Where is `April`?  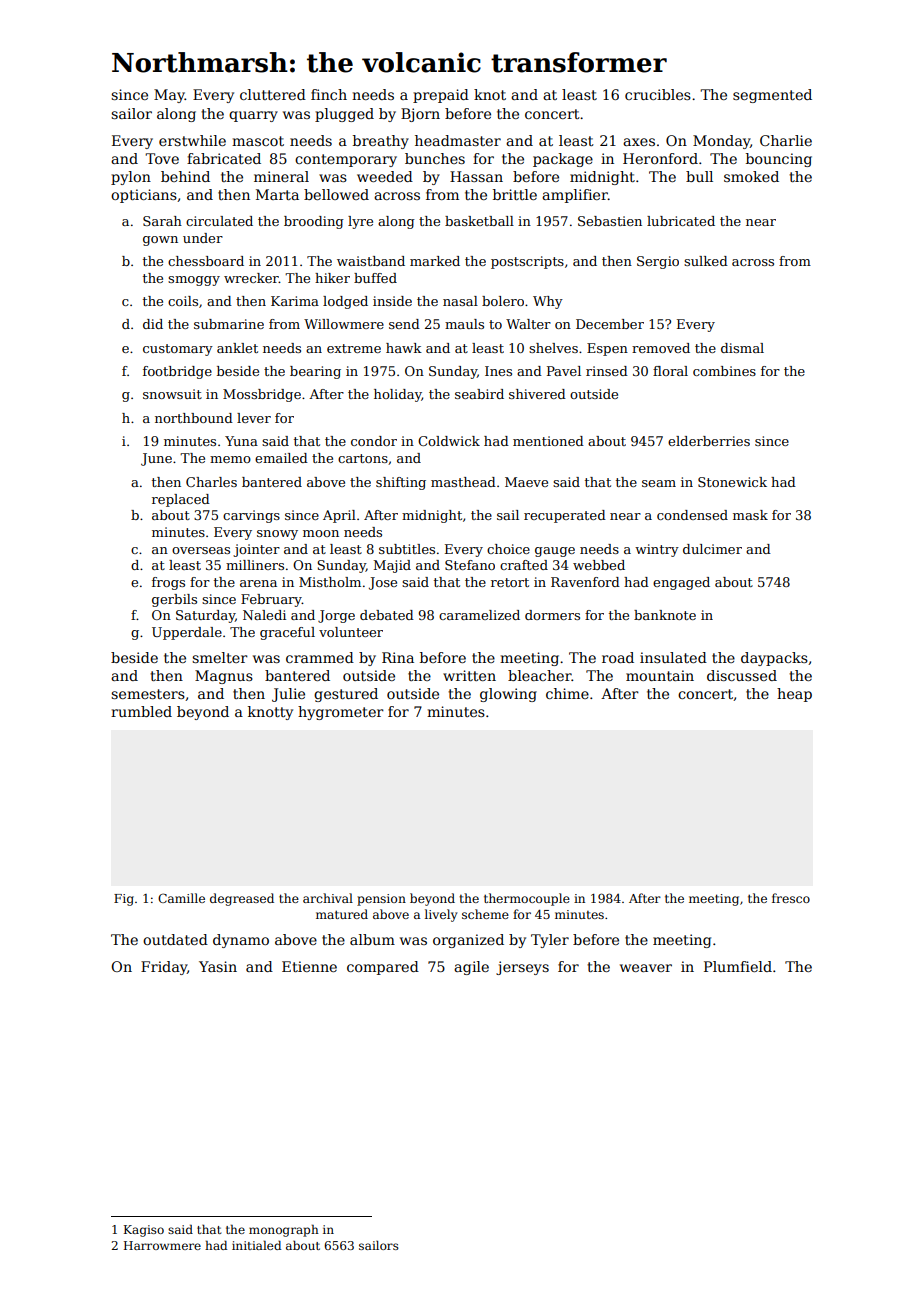 April is located at coordinates (339, 516).
